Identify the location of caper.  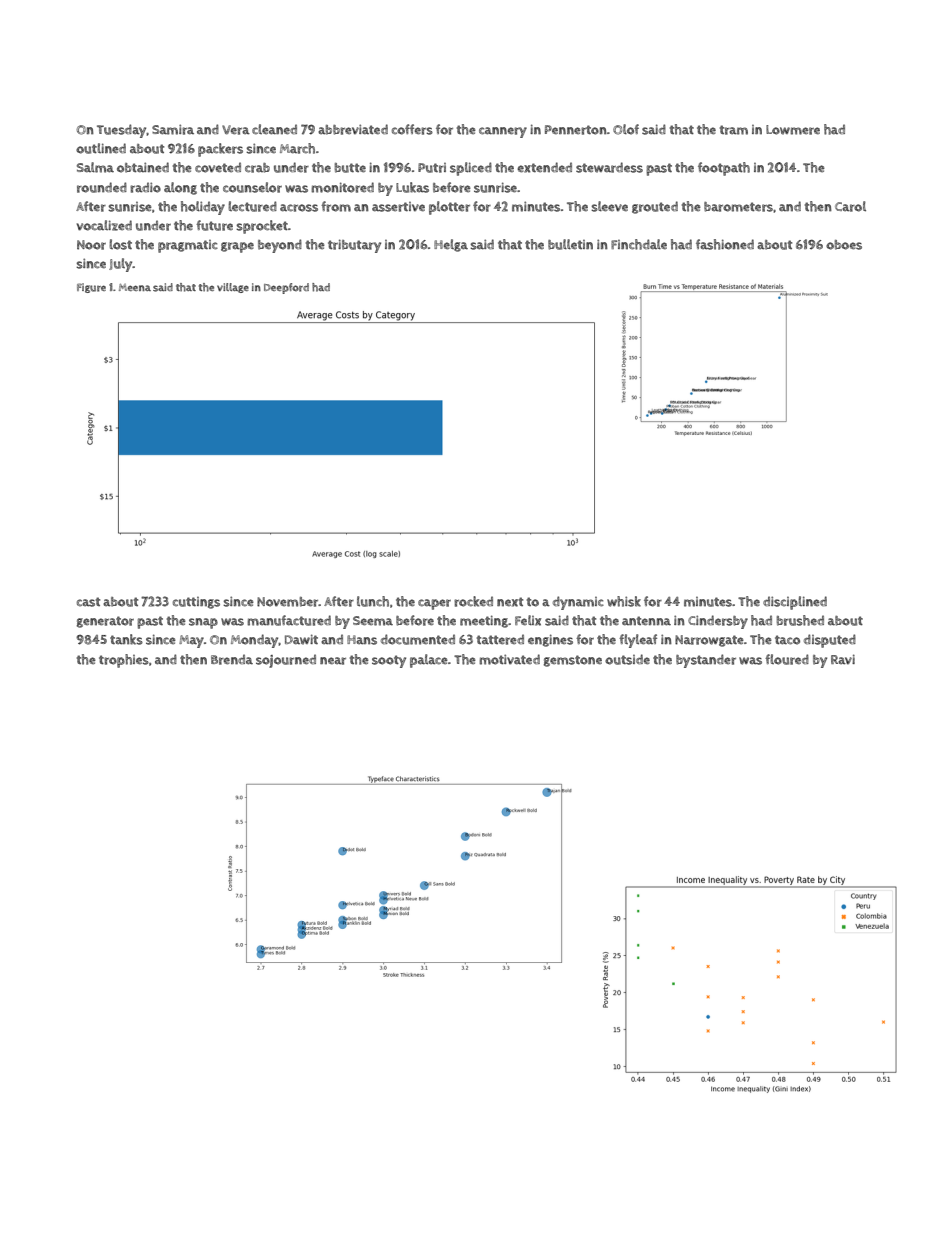
(434, 604).
